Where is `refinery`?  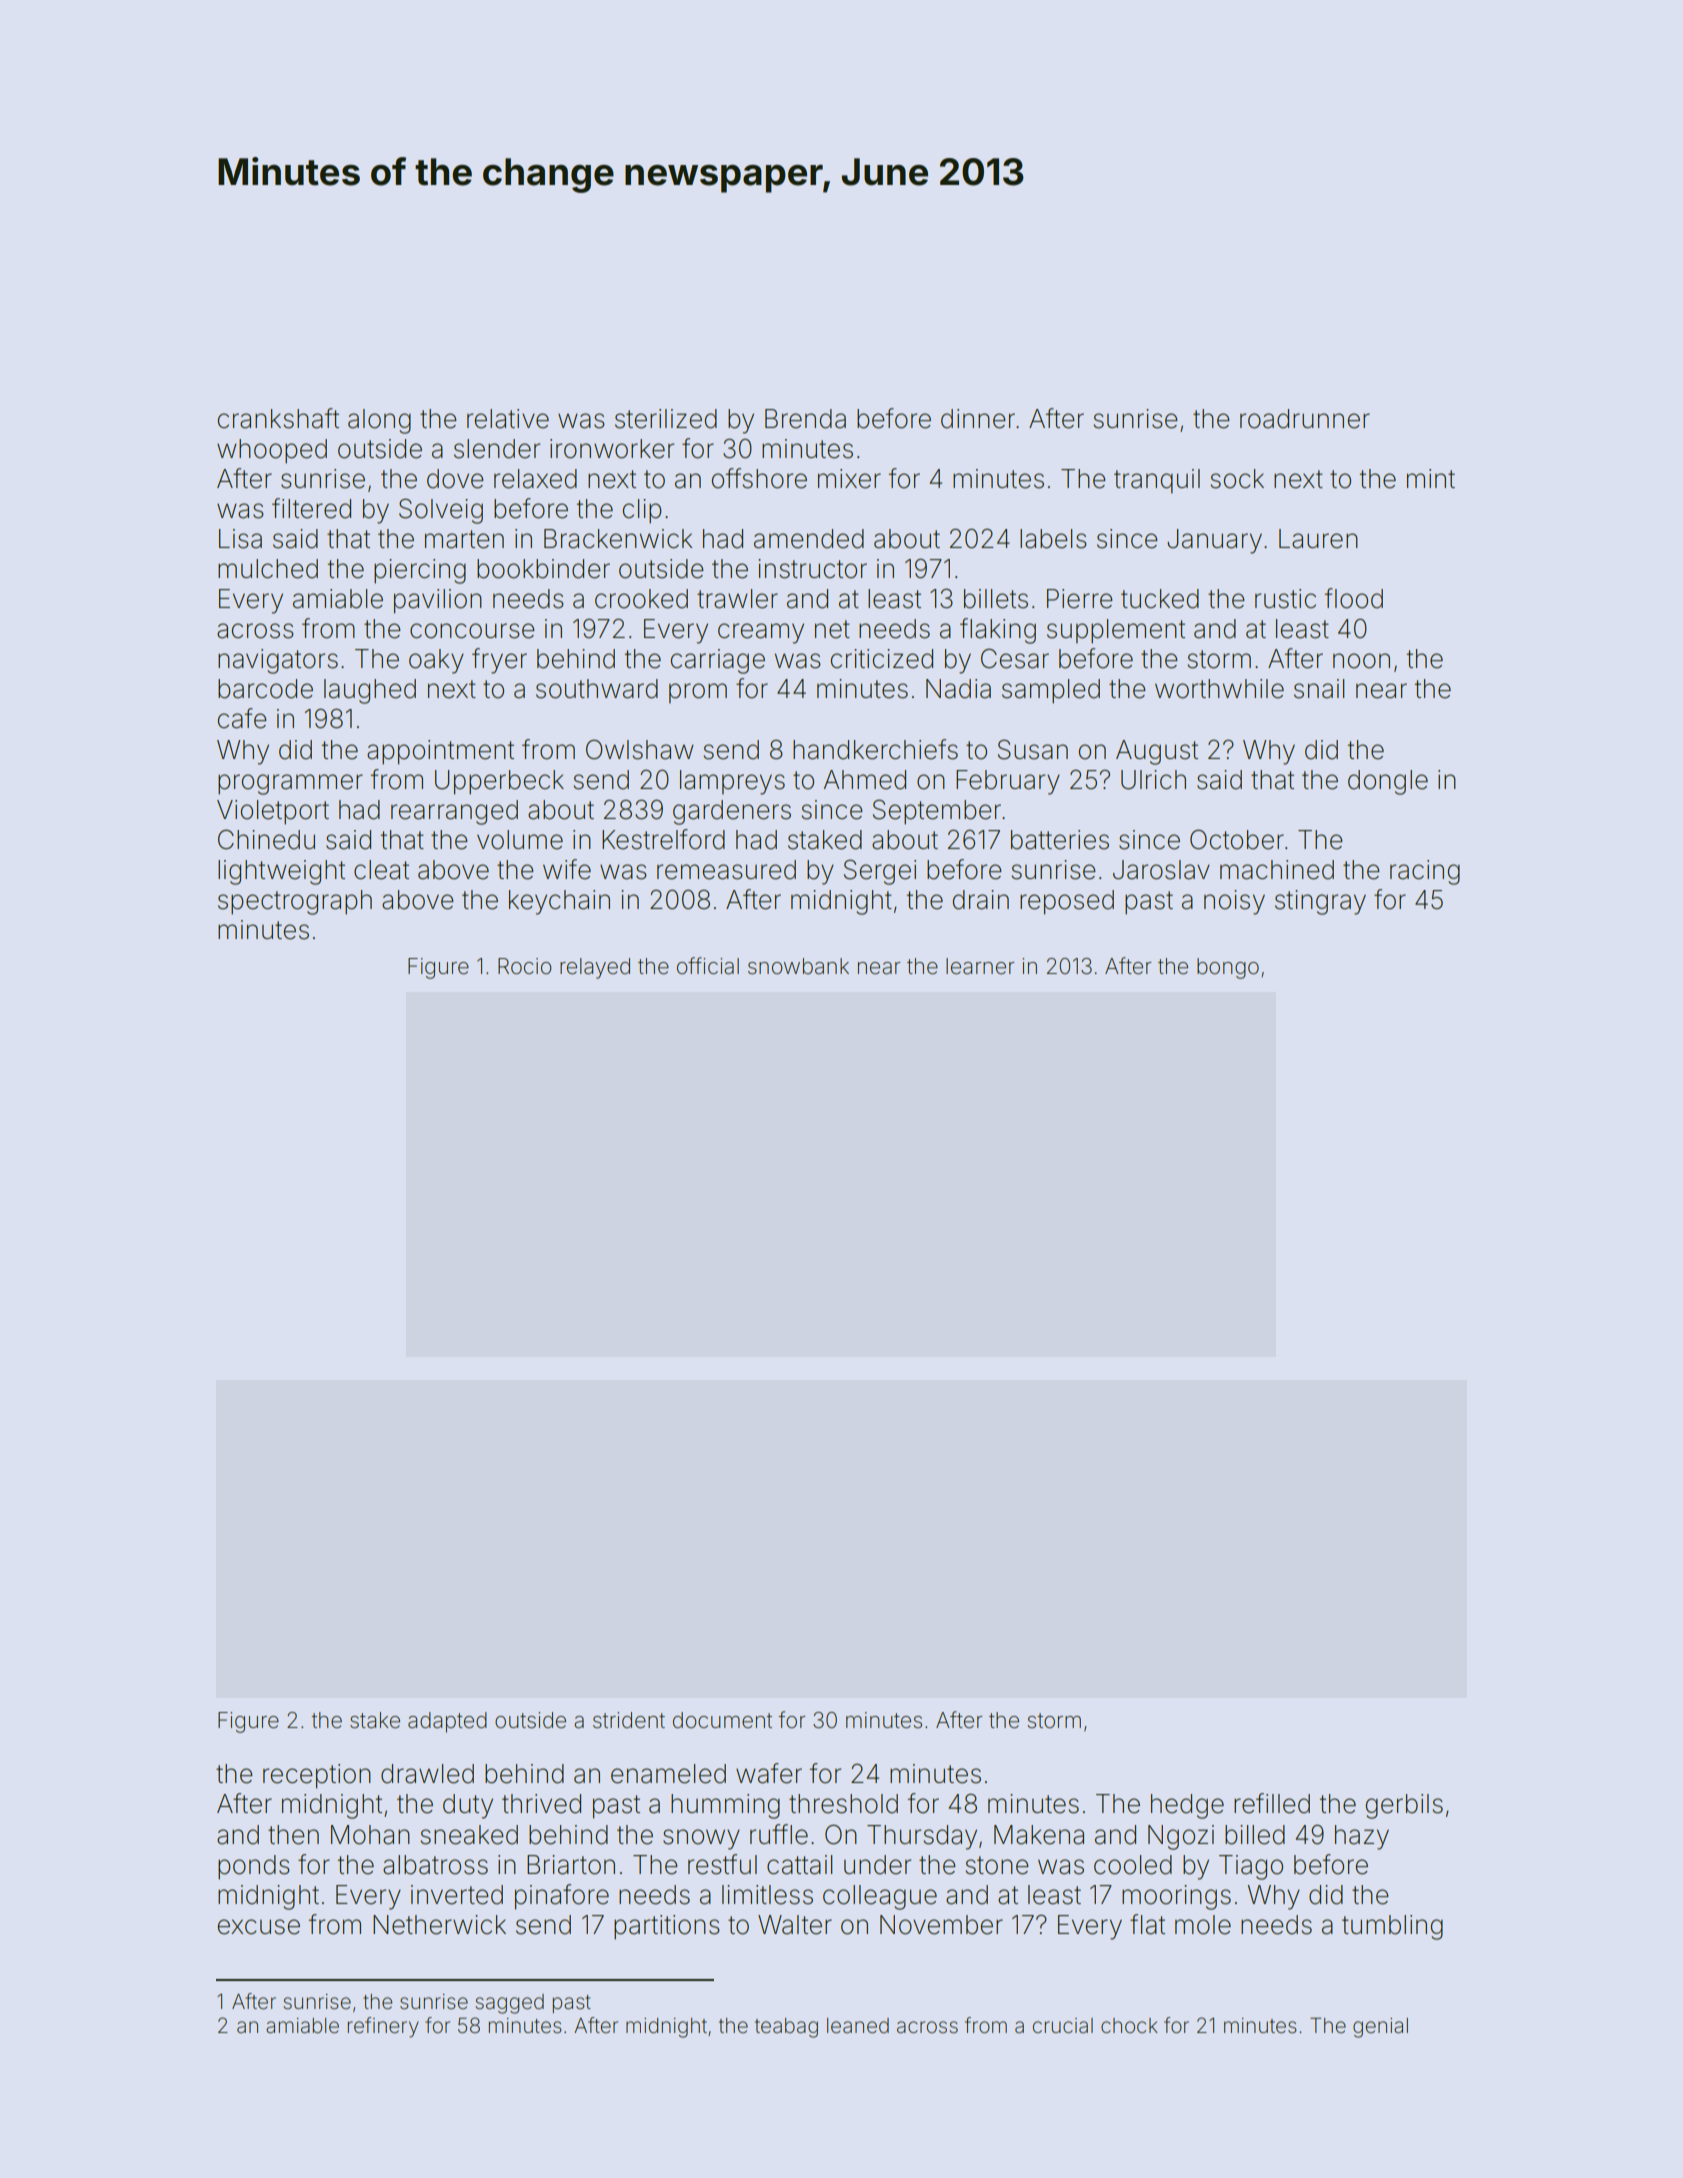 refinery is located at coordinates (383, 2027).
